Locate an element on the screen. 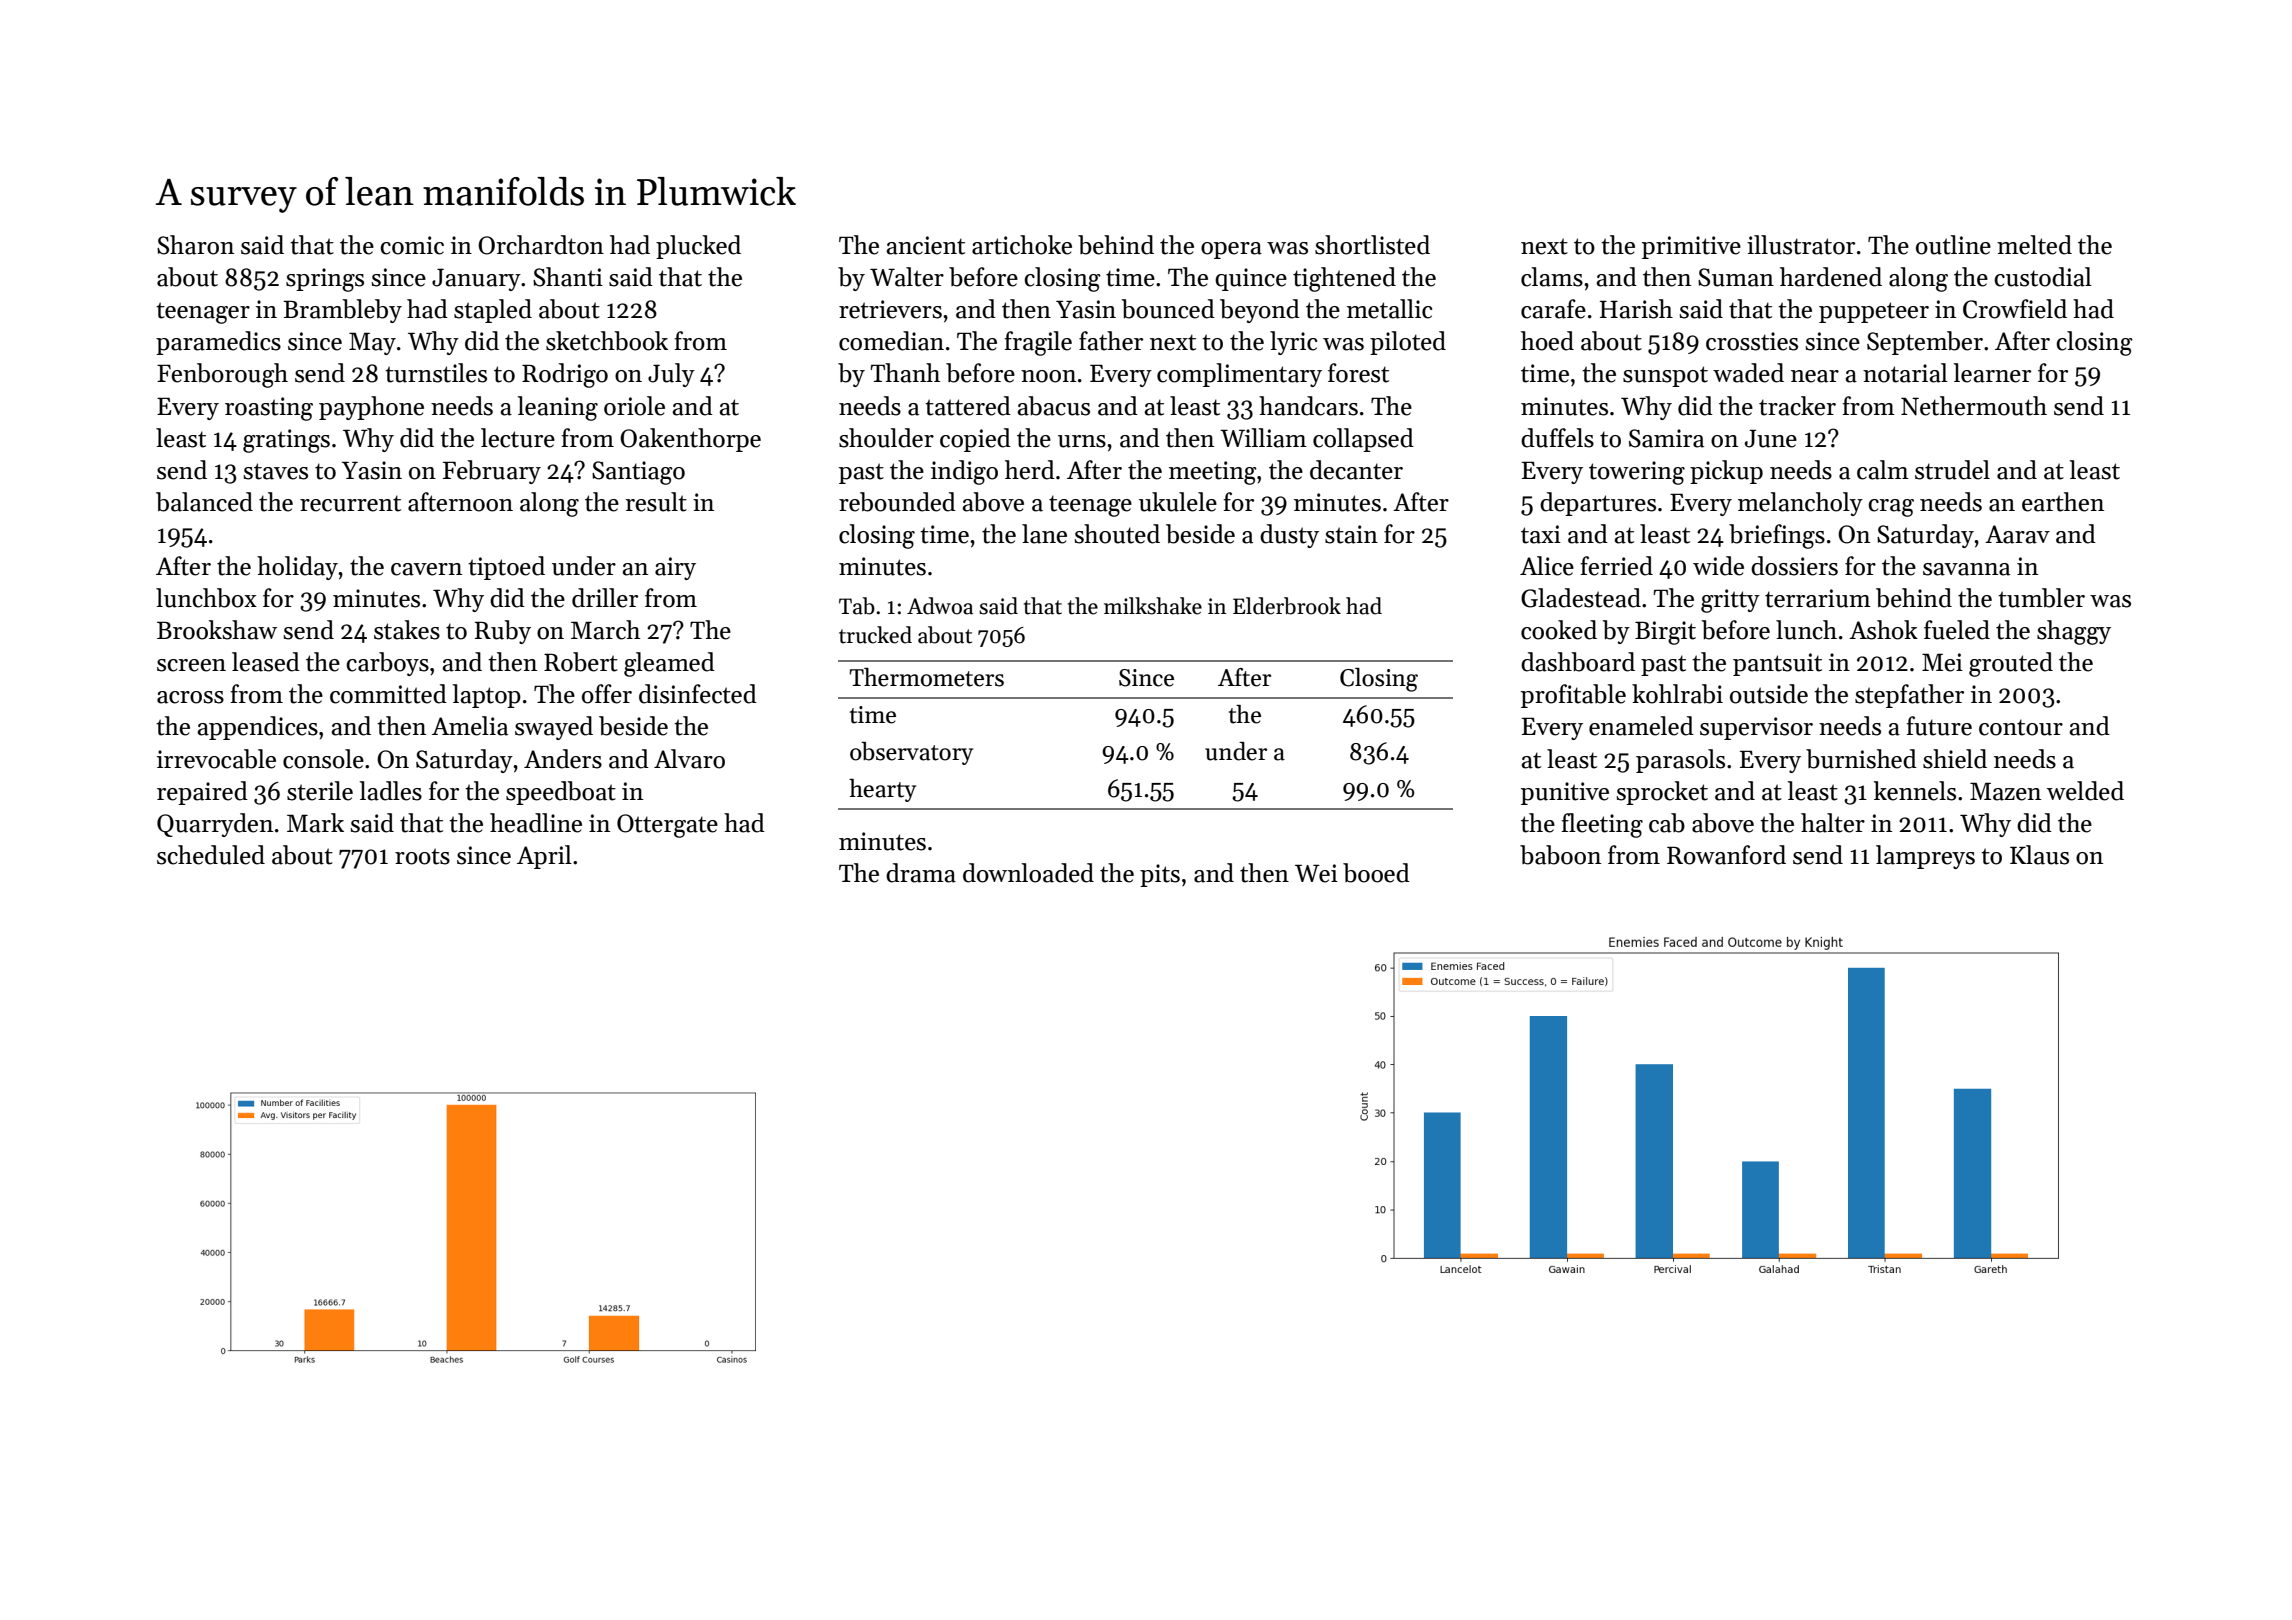 This screenshot has height=1620, width=2292. holiday is located at coordinates (298, 568).
